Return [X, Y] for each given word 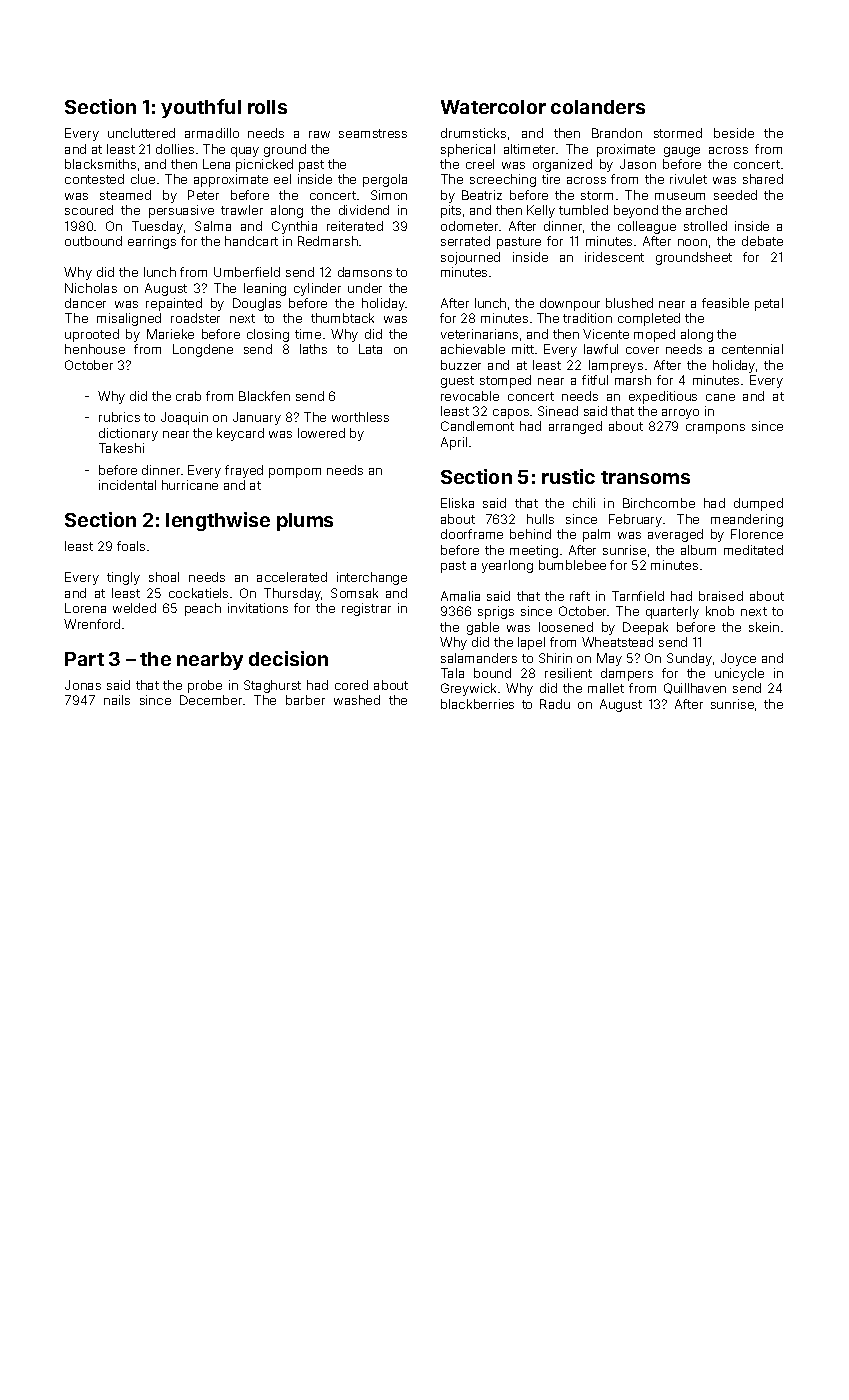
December [211, 700]
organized [562, 165]
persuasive [181, 211]
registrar [366, 609]
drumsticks [473, 133]
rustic [568, 476]
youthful [201, 108]
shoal [164, 577]
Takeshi [121, 448]
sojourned [470, 258]
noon [692, 242]
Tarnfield [638, 596]
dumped [758, 504]
